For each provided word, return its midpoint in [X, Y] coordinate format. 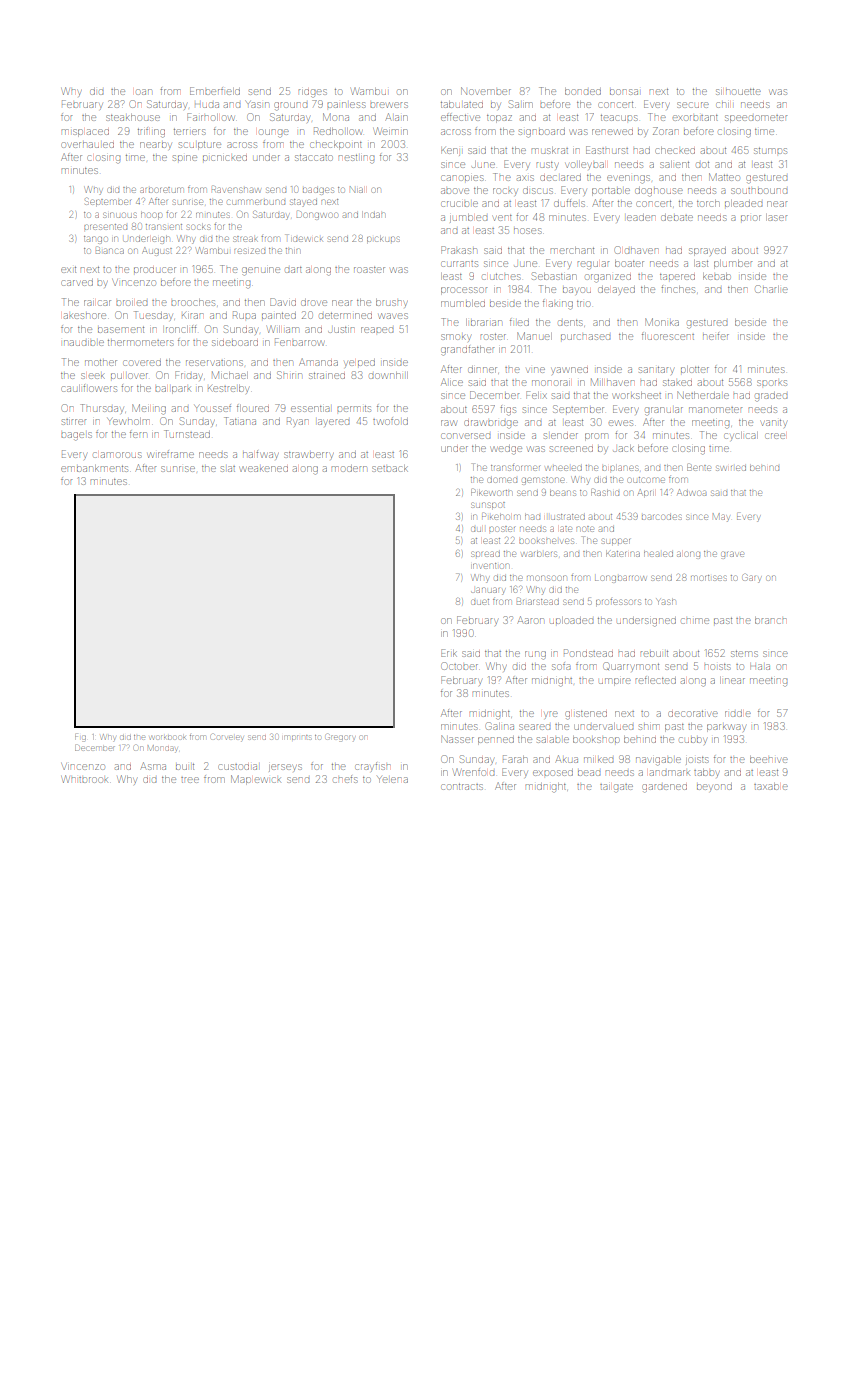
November [486, 91]
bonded [583, 91]
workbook [167, 737]
